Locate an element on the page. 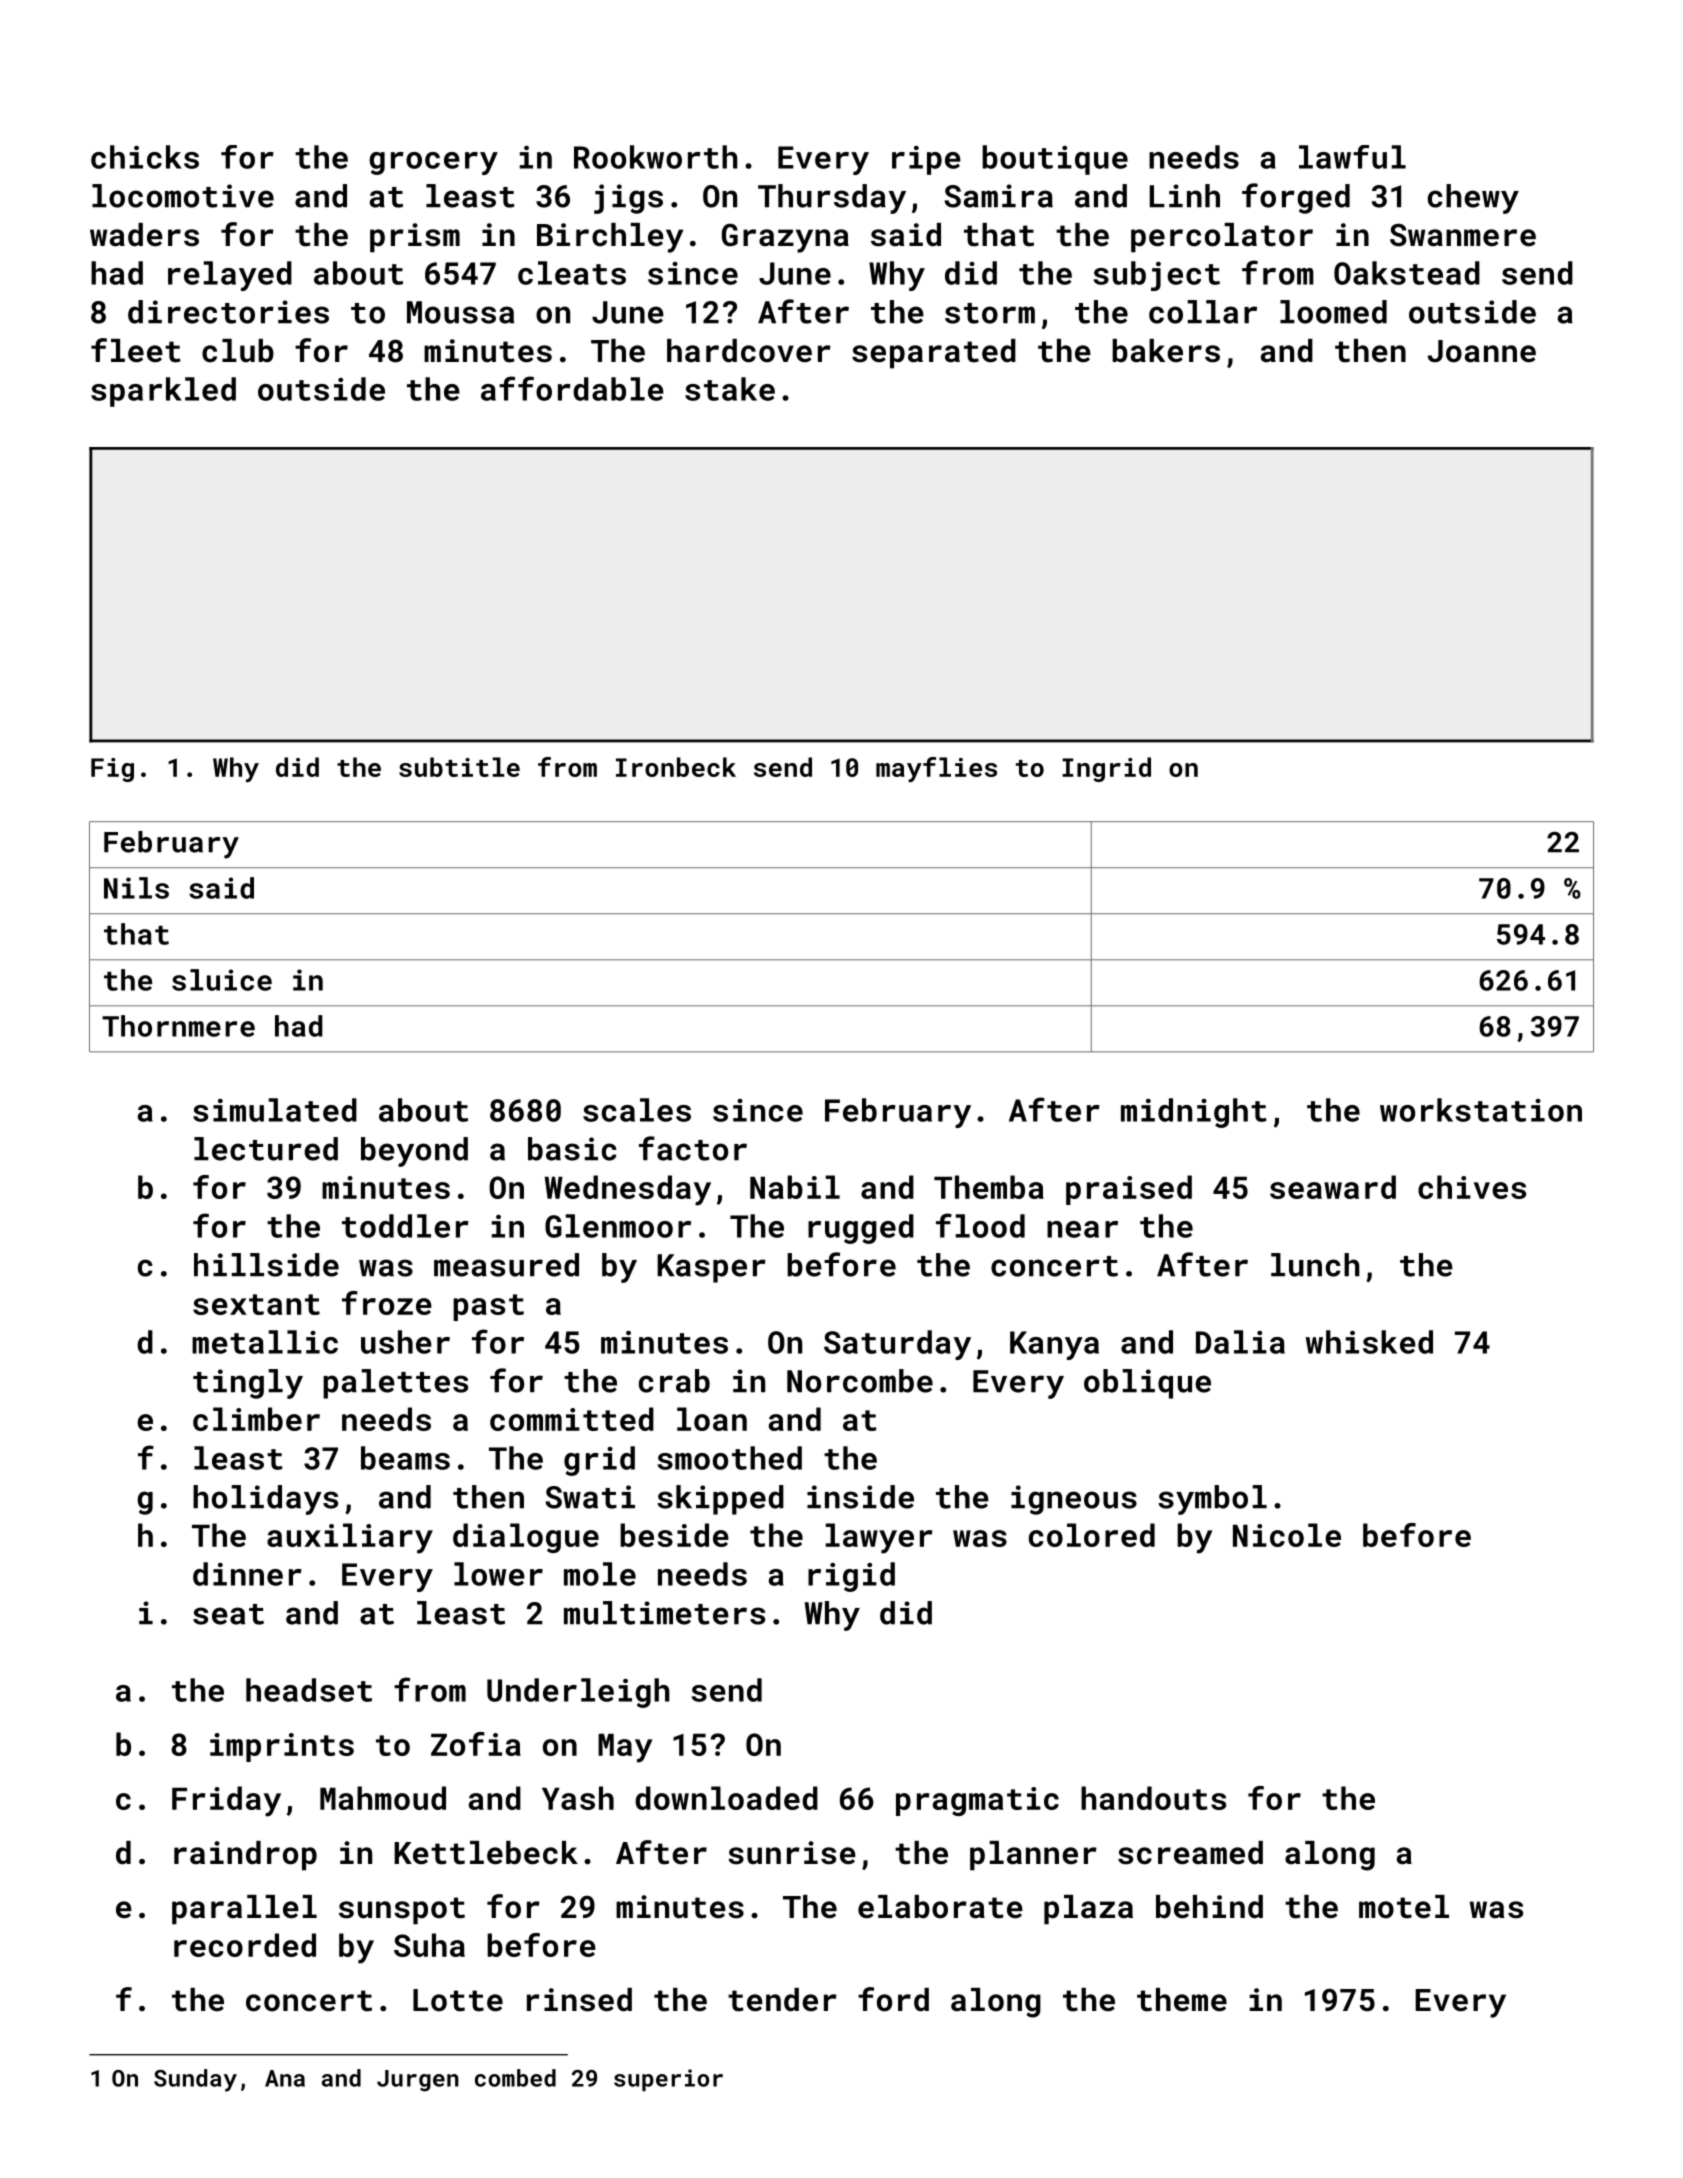  motel is located at coordinates (1404, 1907).
